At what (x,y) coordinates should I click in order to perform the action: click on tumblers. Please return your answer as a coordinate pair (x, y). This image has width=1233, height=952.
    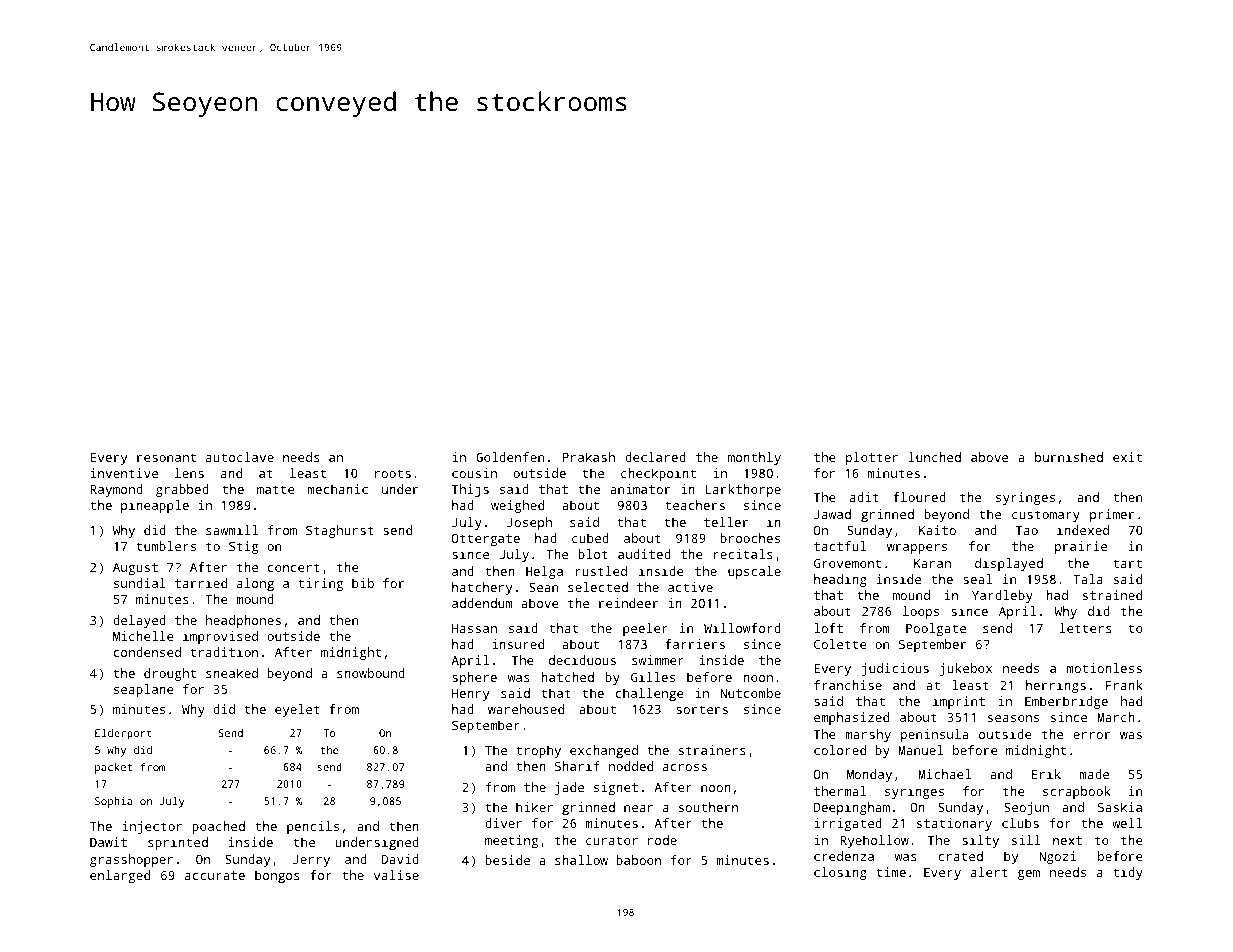
    Looking at the image, I should click on (166, 546).
